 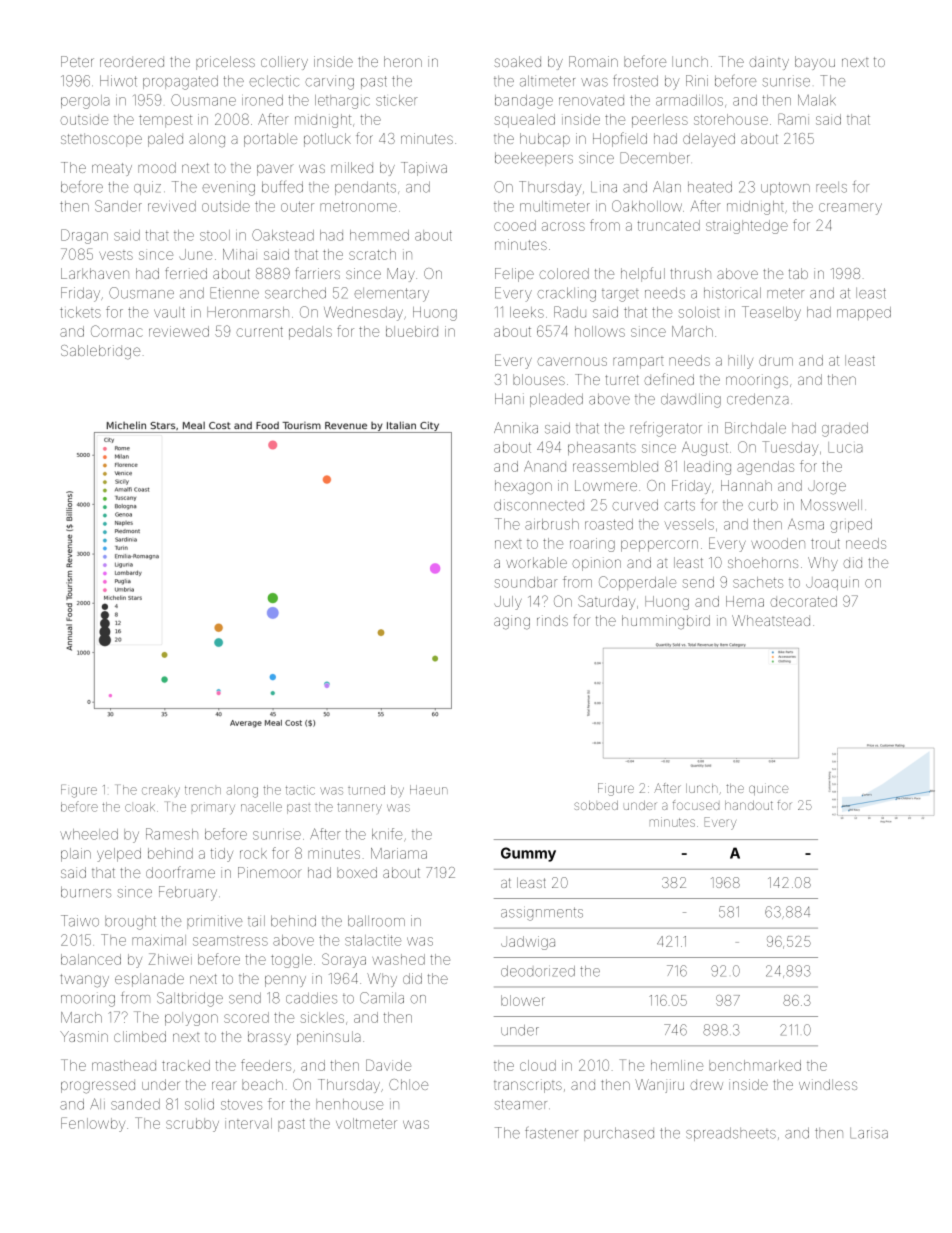 What do you see at coordinates (391, 295) in the screenshot?
I see `elementary` at bounding box center [391, 295].
